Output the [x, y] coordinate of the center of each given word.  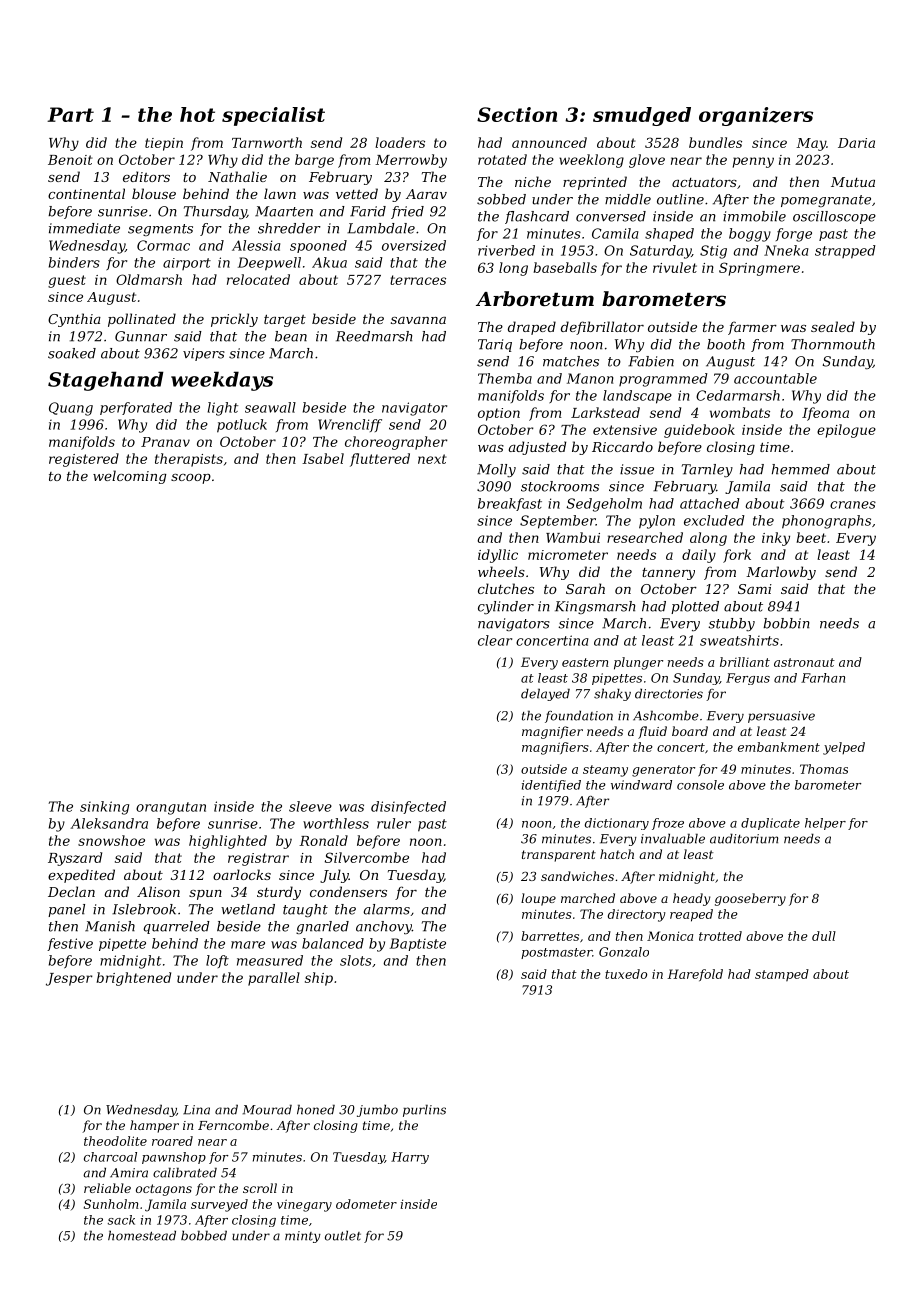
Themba [505, 378]
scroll [260, 1188]
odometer [366, 1204]
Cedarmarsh [738, 395]
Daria [856, 143]
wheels [501, 571]
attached [710, 503]
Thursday [215, 212]
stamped [782, 975]
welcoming [129, 477]
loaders [400, 142]
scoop [191, 479]
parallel [274, 979]
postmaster [556, 953]
